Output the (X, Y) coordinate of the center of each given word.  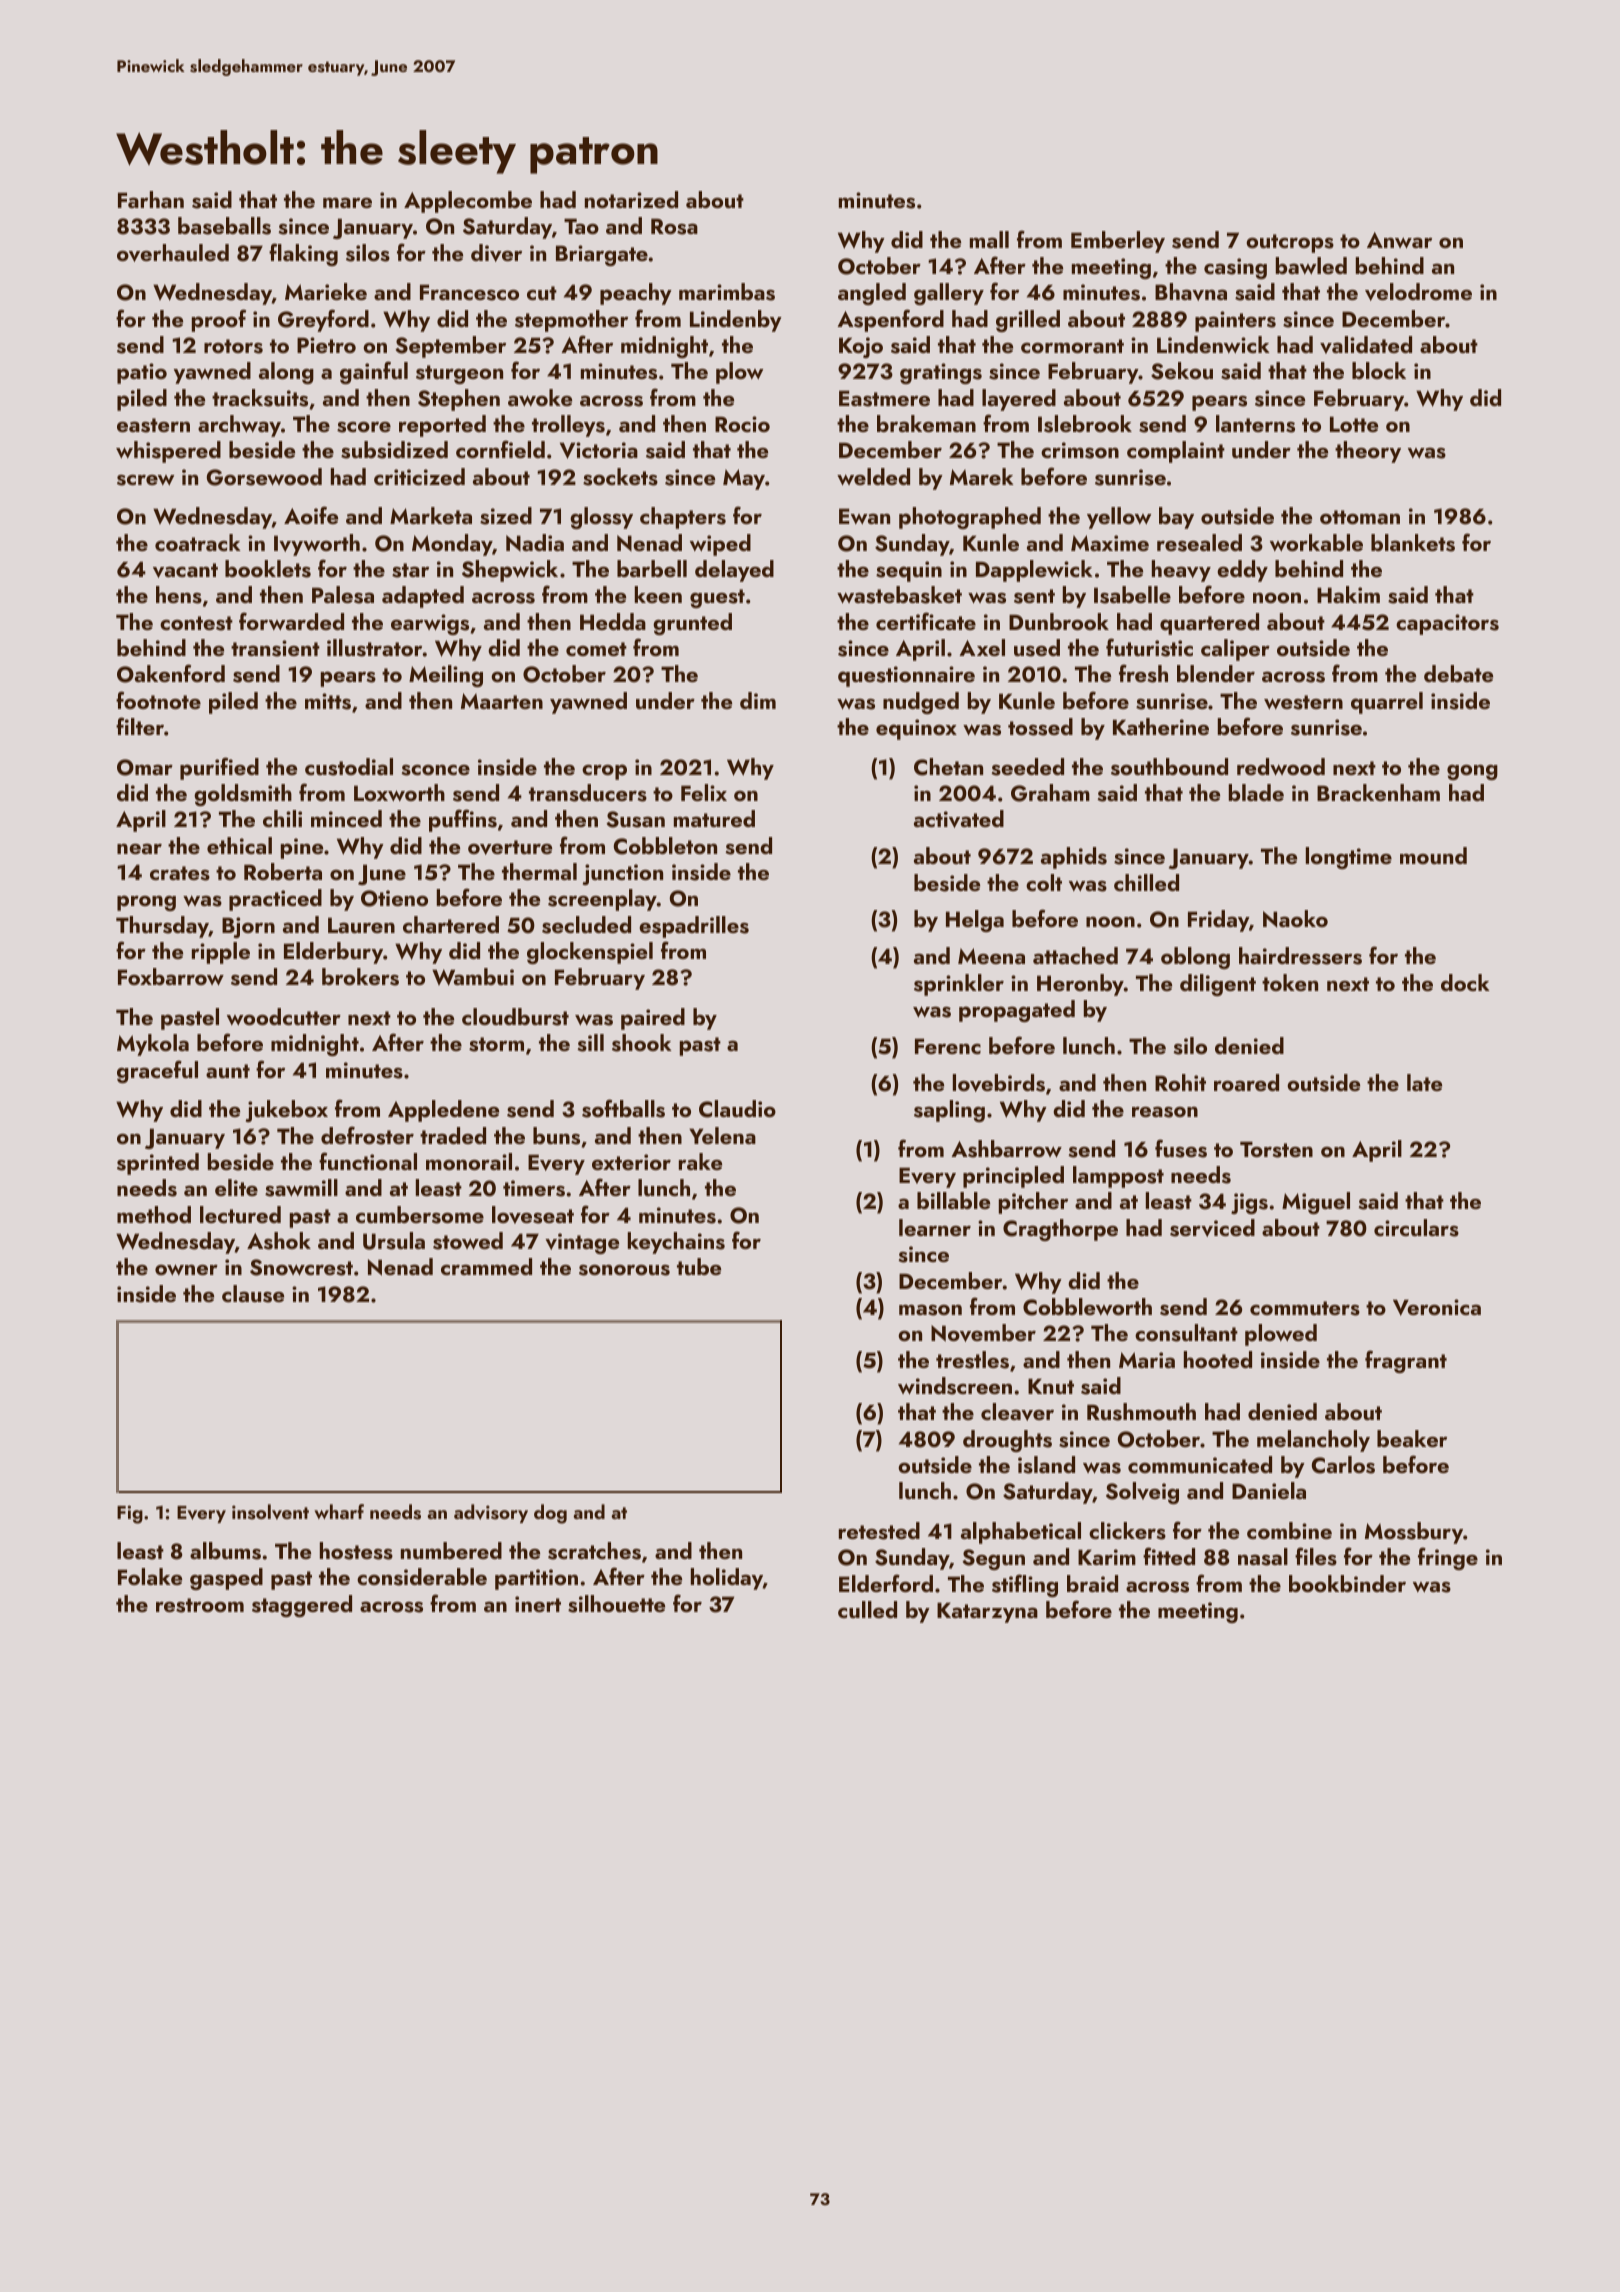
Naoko (1295, 918)
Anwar (1399, 240)
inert (538, 1604)
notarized (631, 199)
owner (186, 1269)
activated (959, 819)
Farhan (151, 199)
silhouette (616, 1604)
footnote (158, 700)
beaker (1412, 1438)
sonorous (624, 1270)
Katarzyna (987, 1612)
